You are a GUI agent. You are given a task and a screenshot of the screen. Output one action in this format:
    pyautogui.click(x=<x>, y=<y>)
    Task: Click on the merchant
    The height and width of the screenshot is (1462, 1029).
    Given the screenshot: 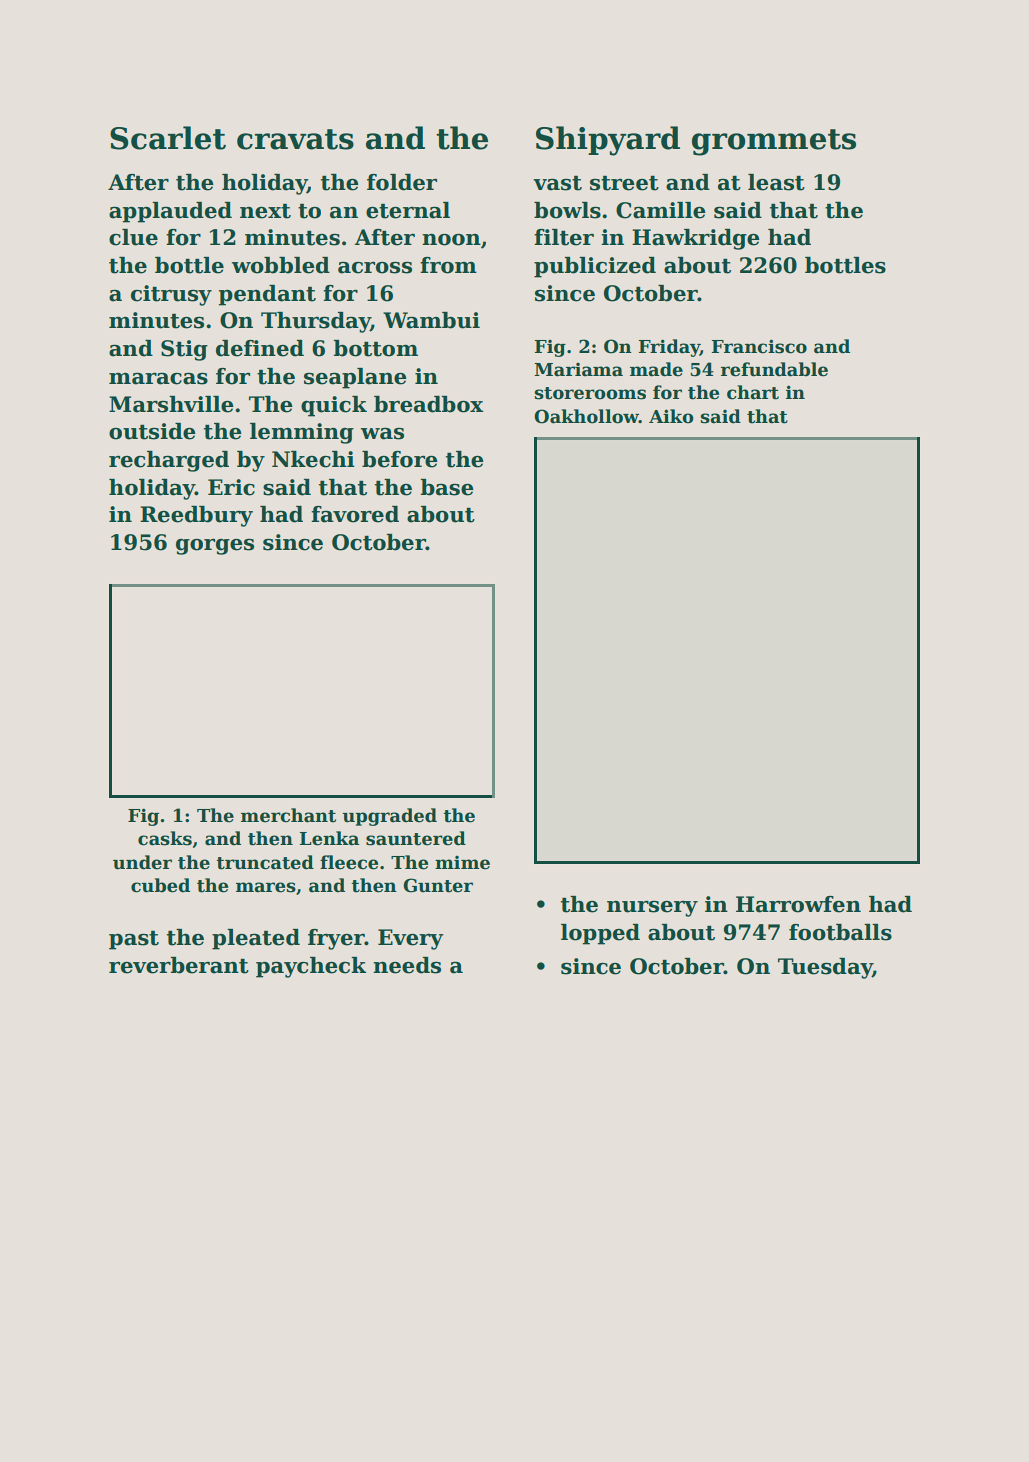 What is the action you would take?
    pyautogui.click(x=288, y=815)
